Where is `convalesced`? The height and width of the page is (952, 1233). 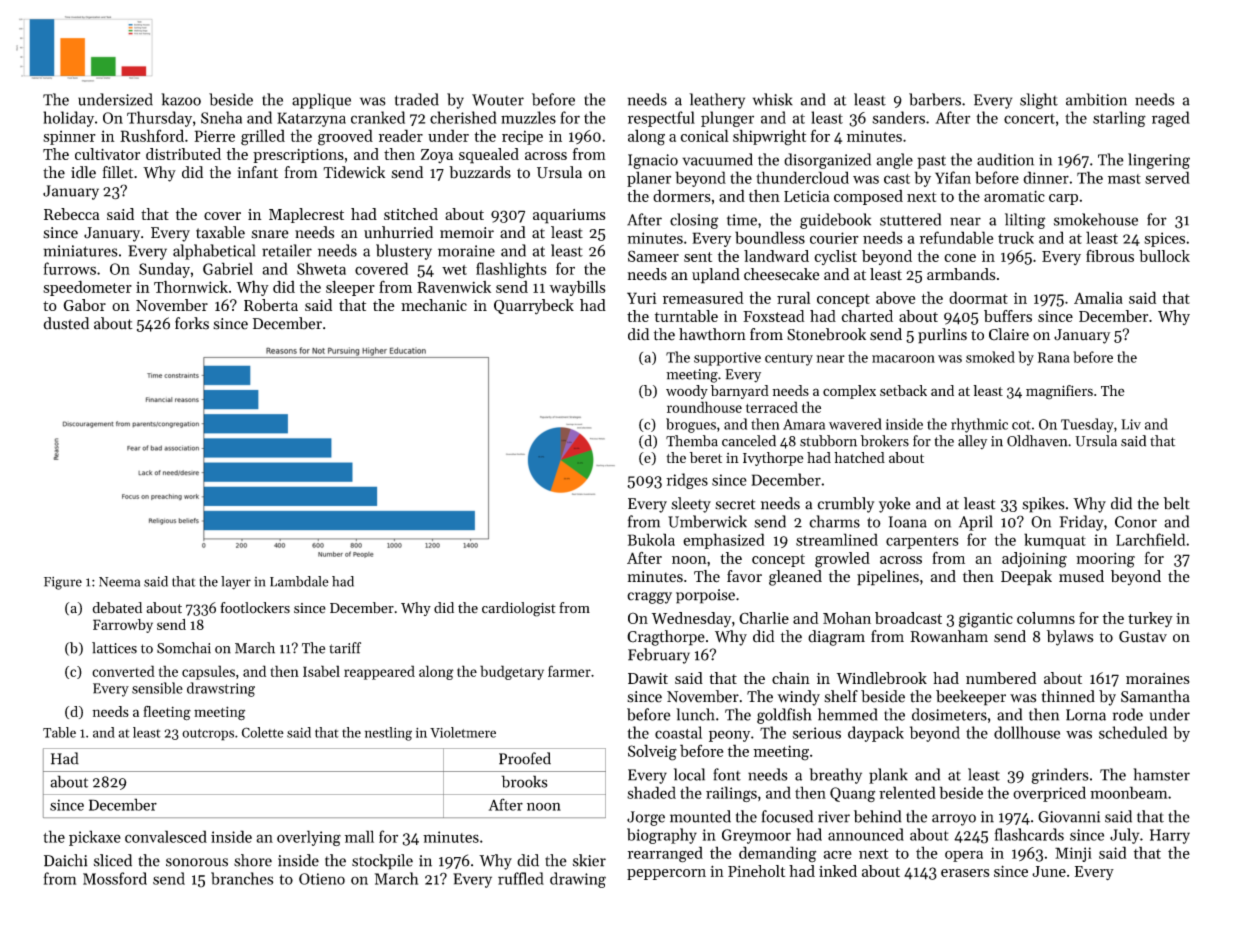 convalesced is located at coordinates (166, 836).
